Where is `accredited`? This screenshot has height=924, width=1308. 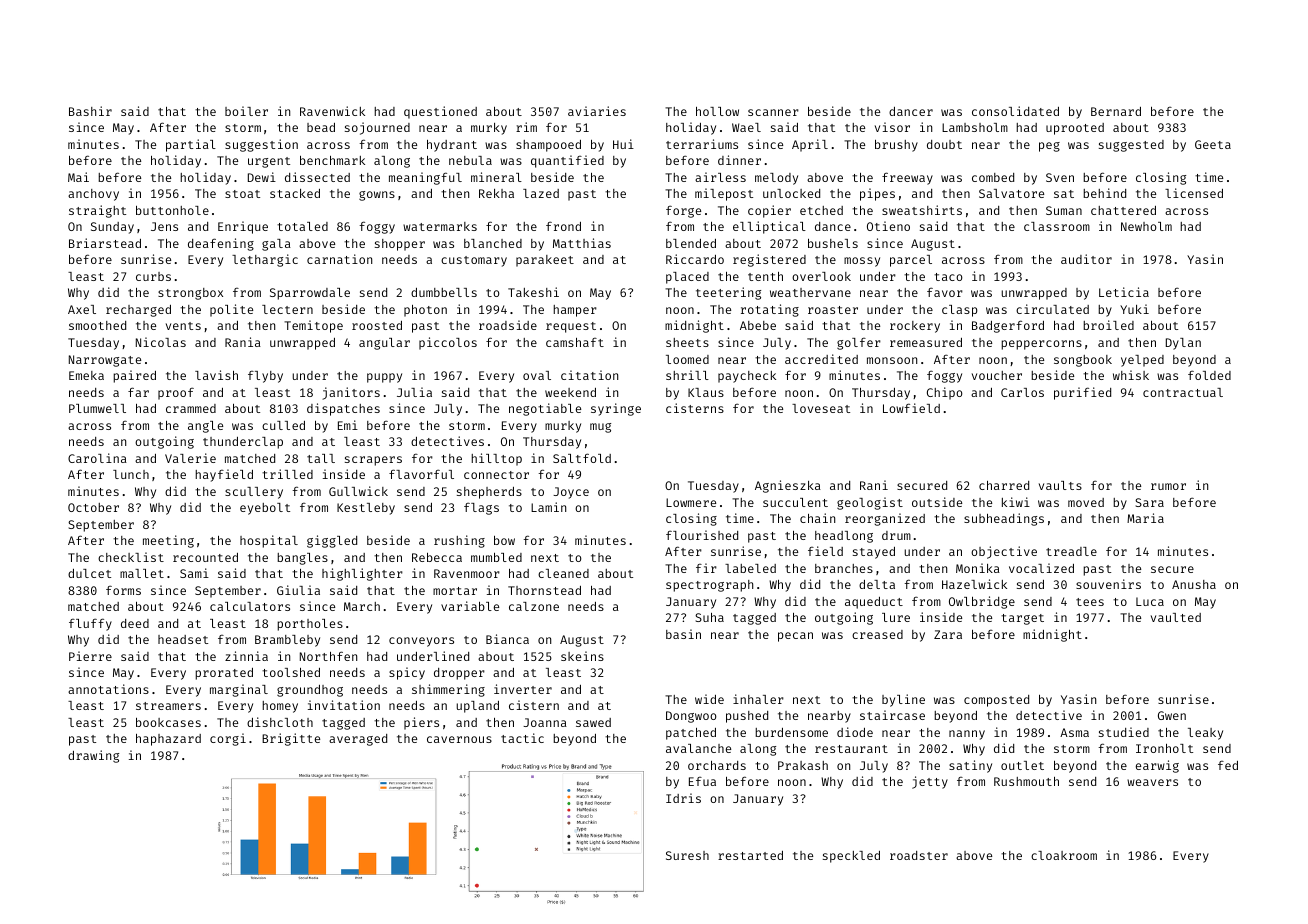
accredited is located at coordinates (821, 359).
